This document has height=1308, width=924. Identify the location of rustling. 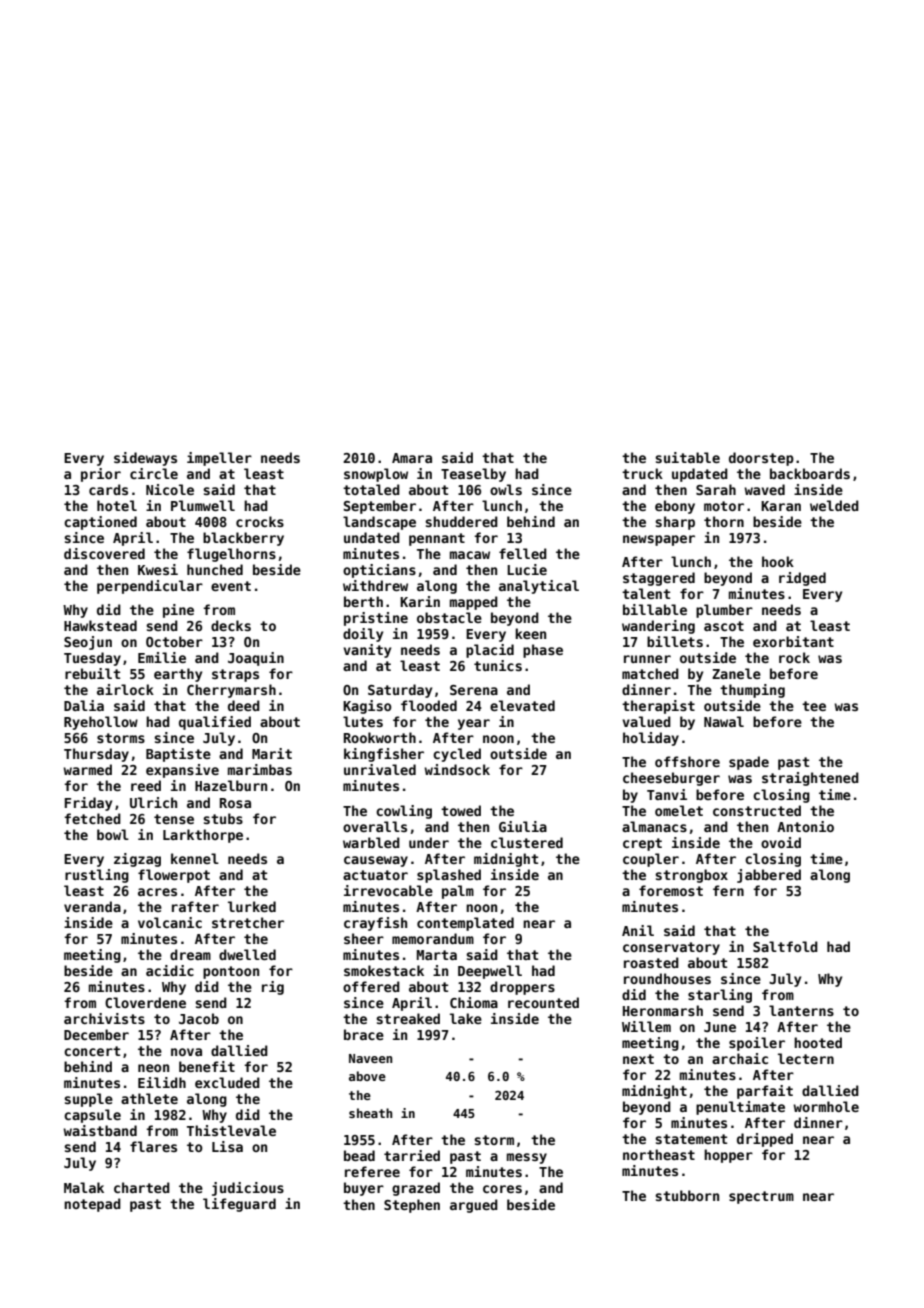
(97, 876).
